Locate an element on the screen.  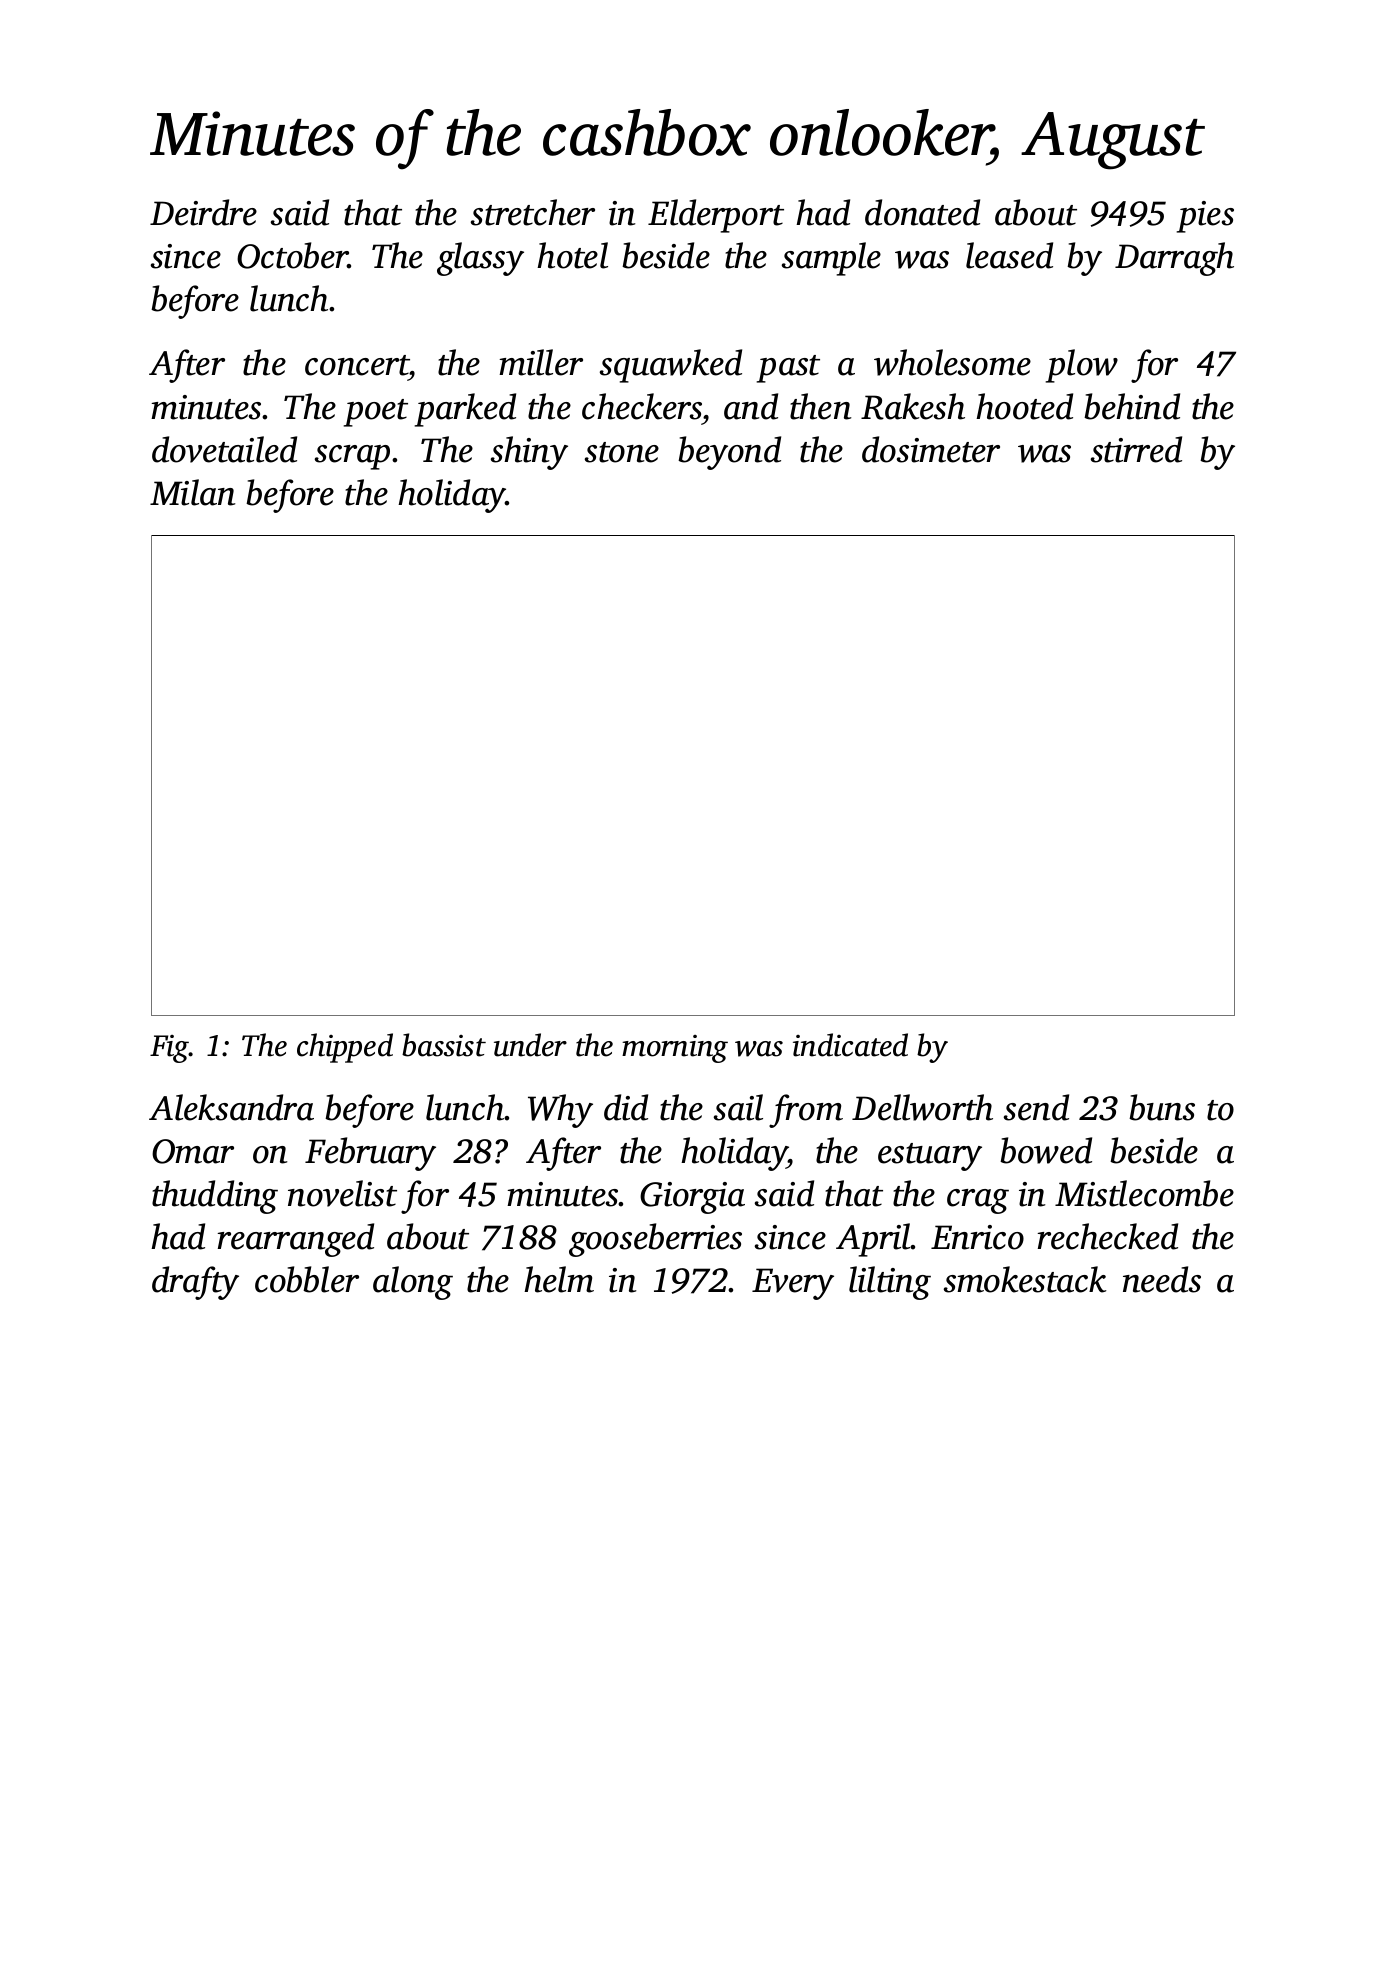
Fig is located at coordinates (169, 1049).
